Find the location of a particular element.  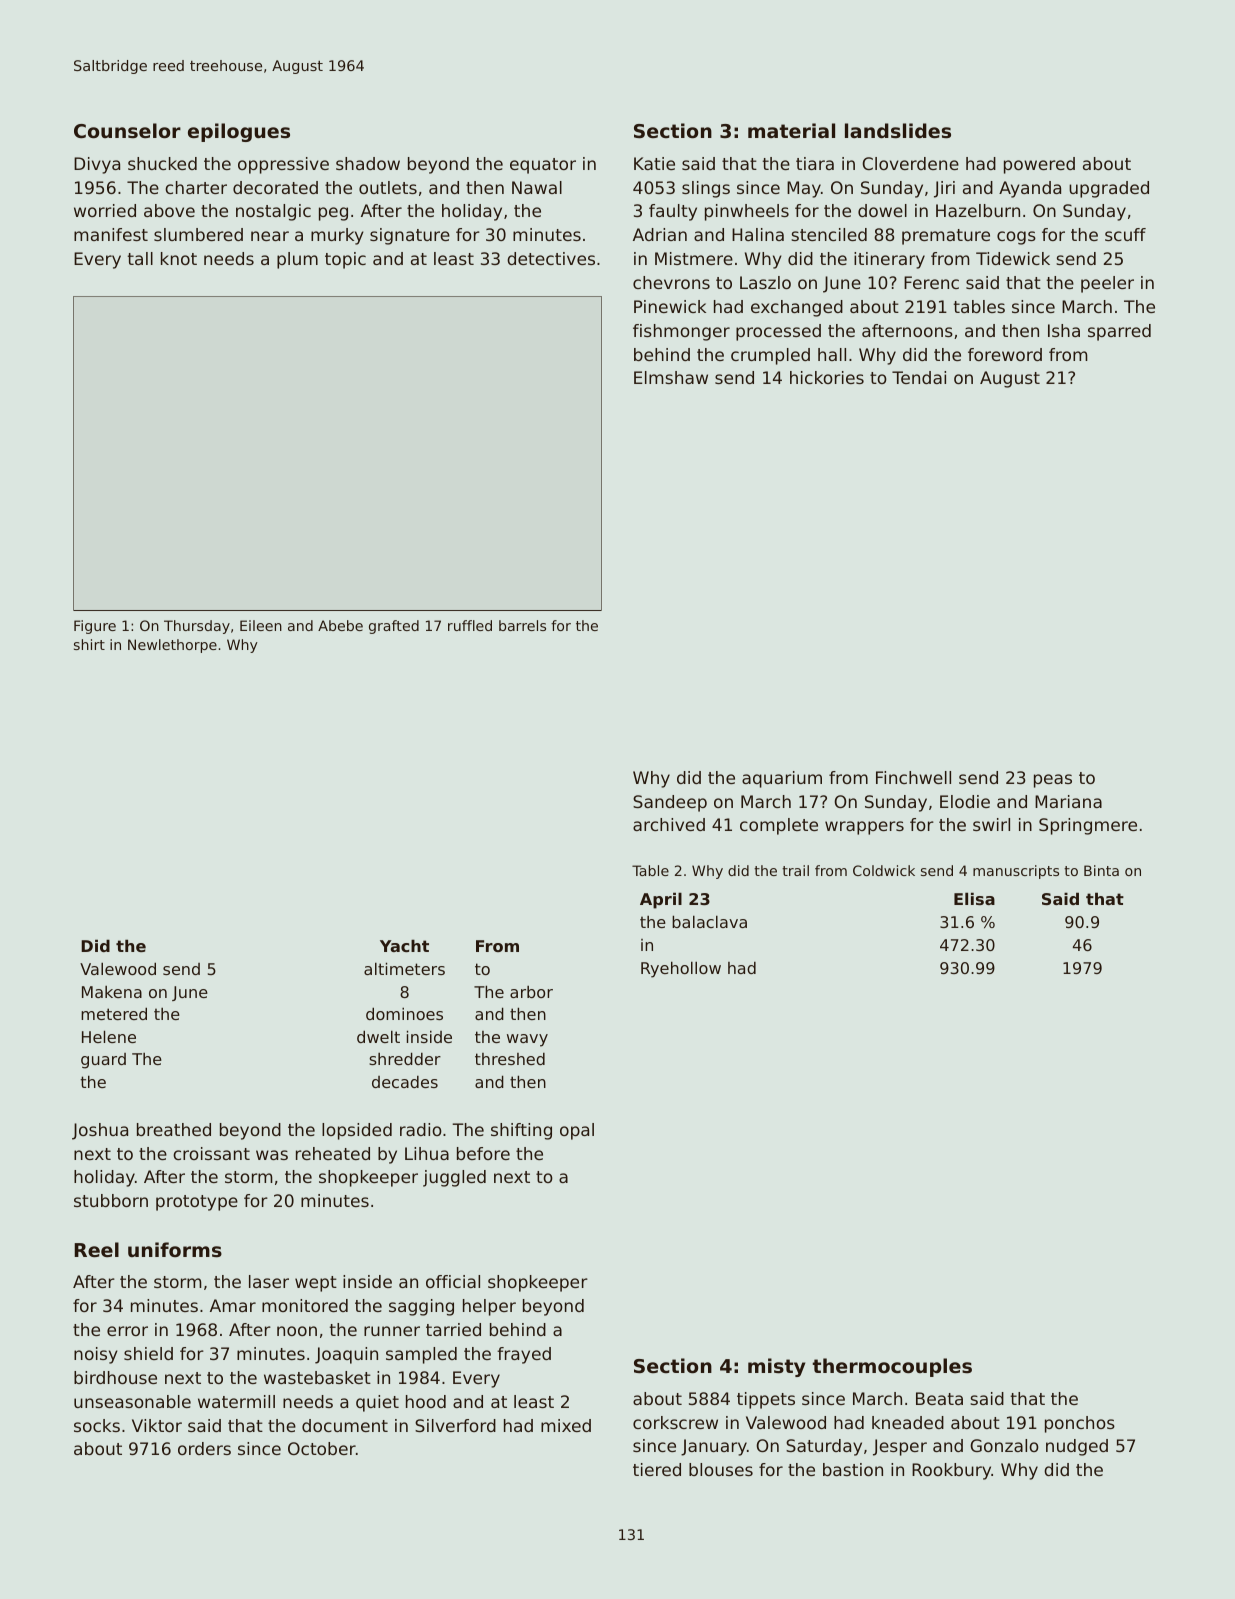

Katie is located at coordinates (654, 163).
